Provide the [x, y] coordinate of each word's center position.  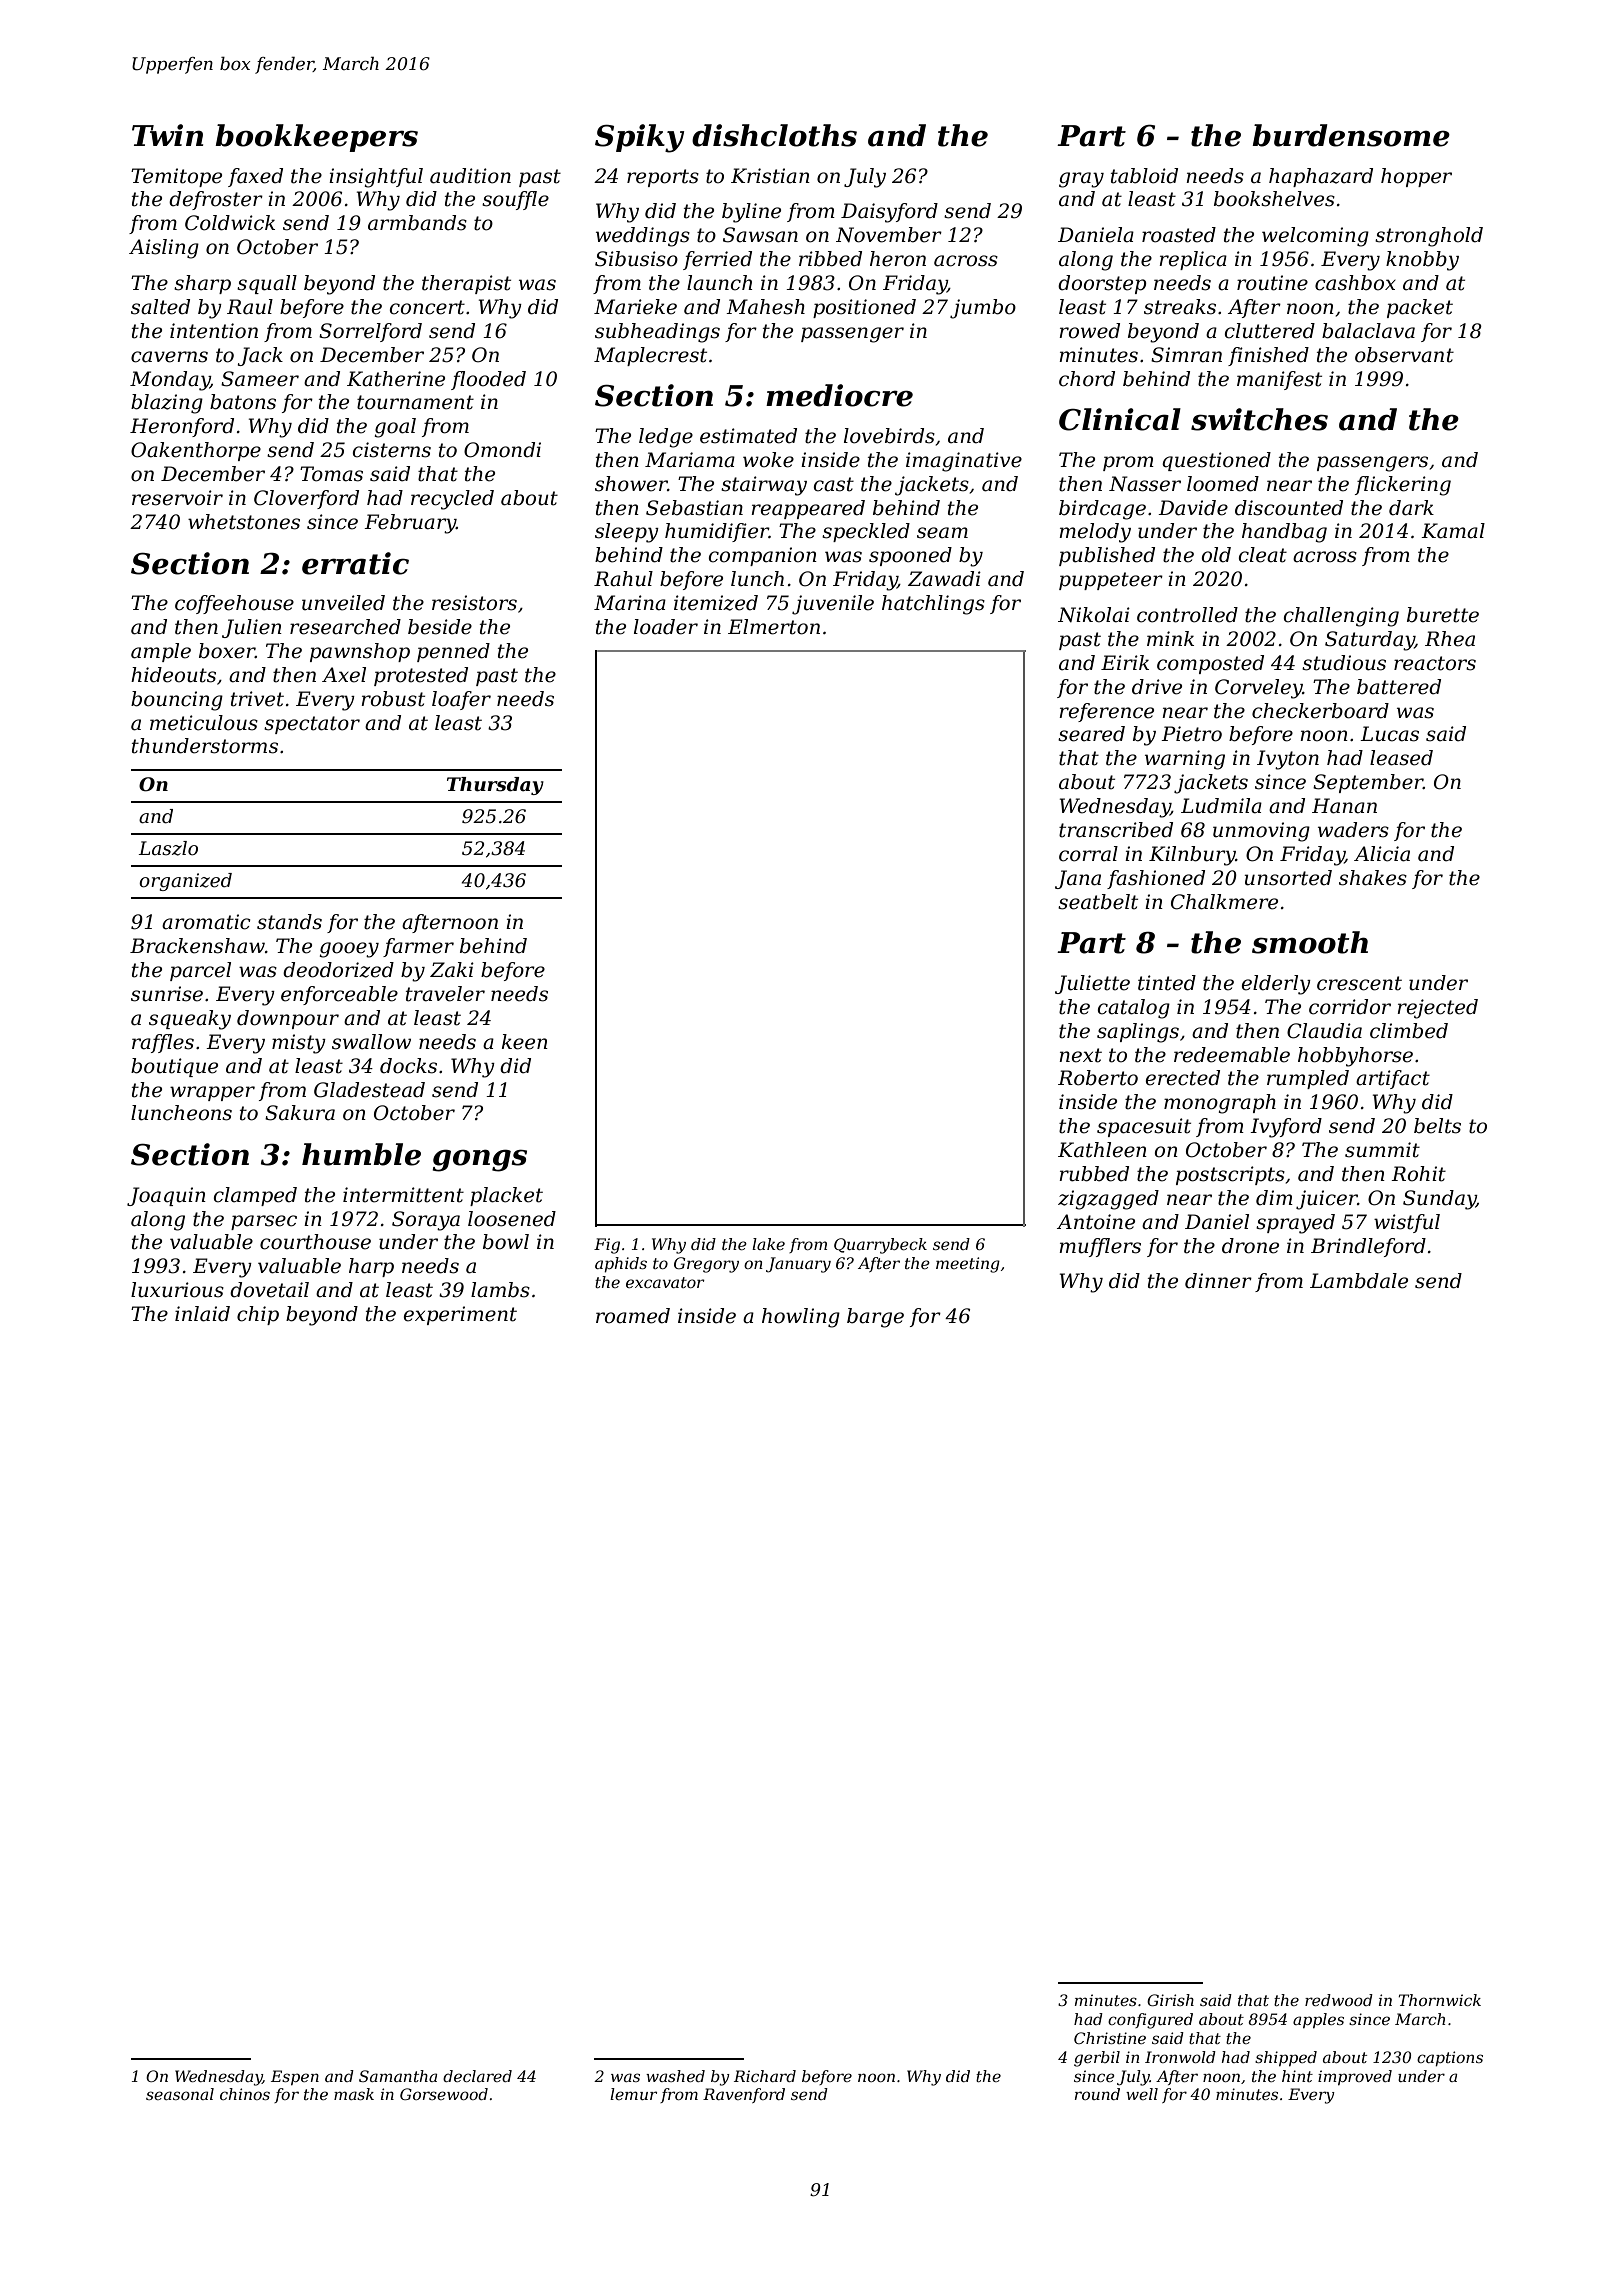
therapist [466, 284]
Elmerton [774, 627]
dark [1411, 508]
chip [258, 1315]
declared [477, 2076]
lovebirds [889, 436]
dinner [1218, 1281]
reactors [1435, 663]
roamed [633, 1316]
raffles [163, 1043]
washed [675, 2076]
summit [1382, 1150]
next [1080, 1055]
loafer [461, 700]
